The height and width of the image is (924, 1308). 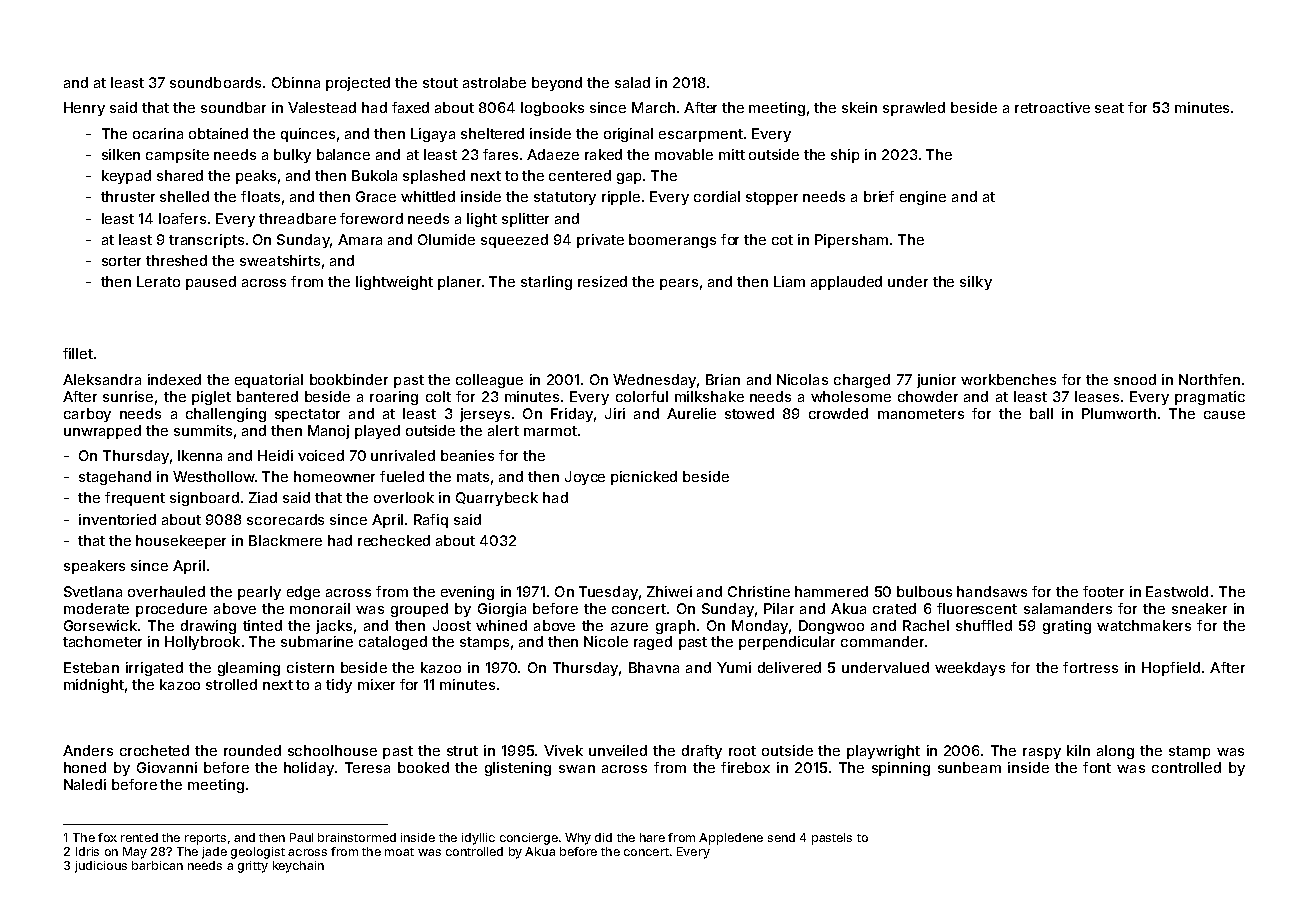 What do you see at coordinates (215, 82) in the image?
I see `soundboards` at bounding box center [215, 82].
